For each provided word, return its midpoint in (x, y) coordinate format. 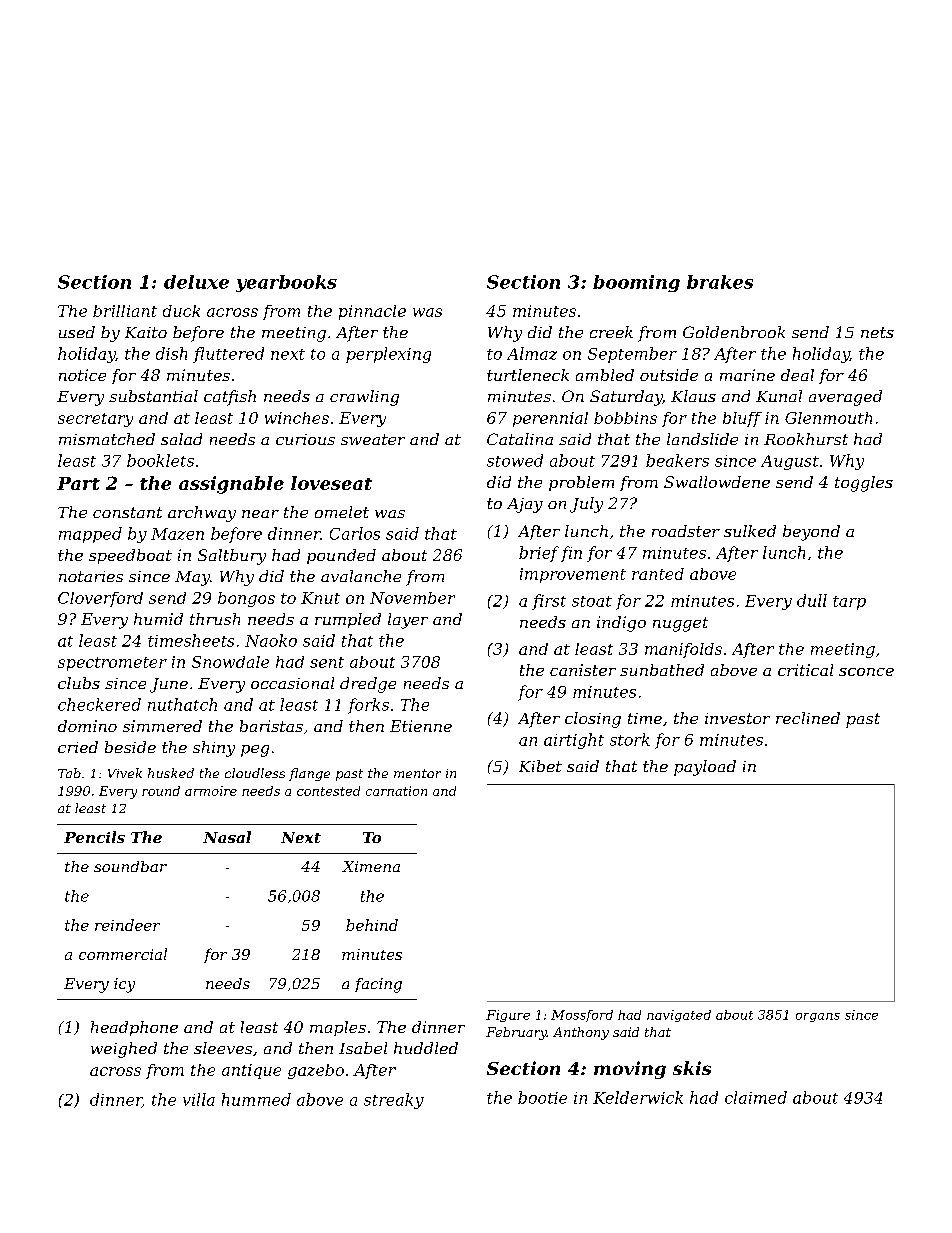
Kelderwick (638, 1097)
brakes (720, 282)
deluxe (196, 282)
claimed (756, 1097)
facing (378, 985)
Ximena (371, 866)
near (260, 514)
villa (199, 1099)
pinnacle (372, 312)
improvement (573, 575)
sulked (750, 531)
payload (705, 768)
